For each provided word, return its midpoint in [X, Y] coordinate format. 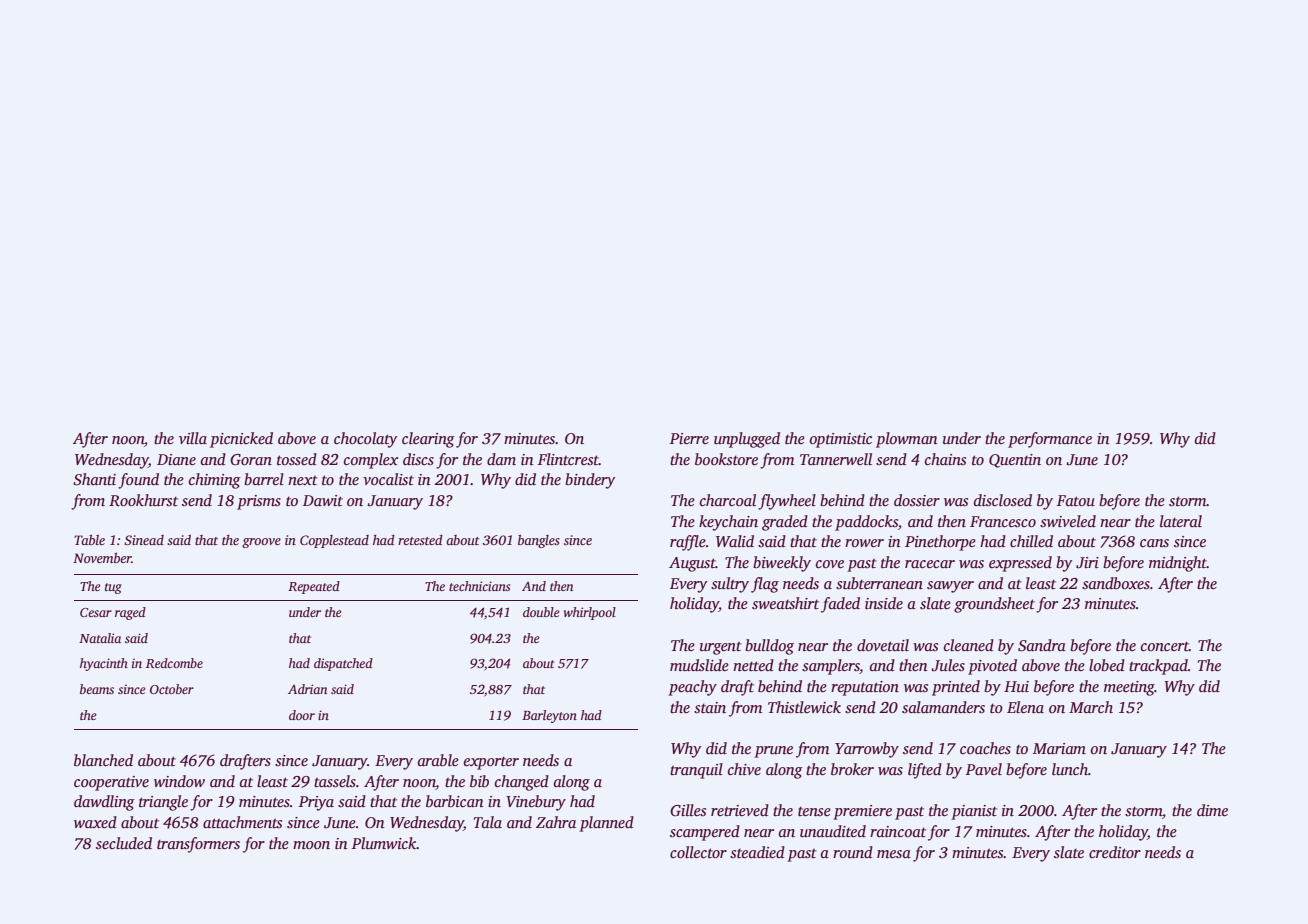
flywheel [787, 502]
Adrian [307, 689]
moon [311, 845]
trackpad [1158, 667]
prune [773, 752]
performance [1050, 440]
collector [698, 852]
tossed [297, 459]
